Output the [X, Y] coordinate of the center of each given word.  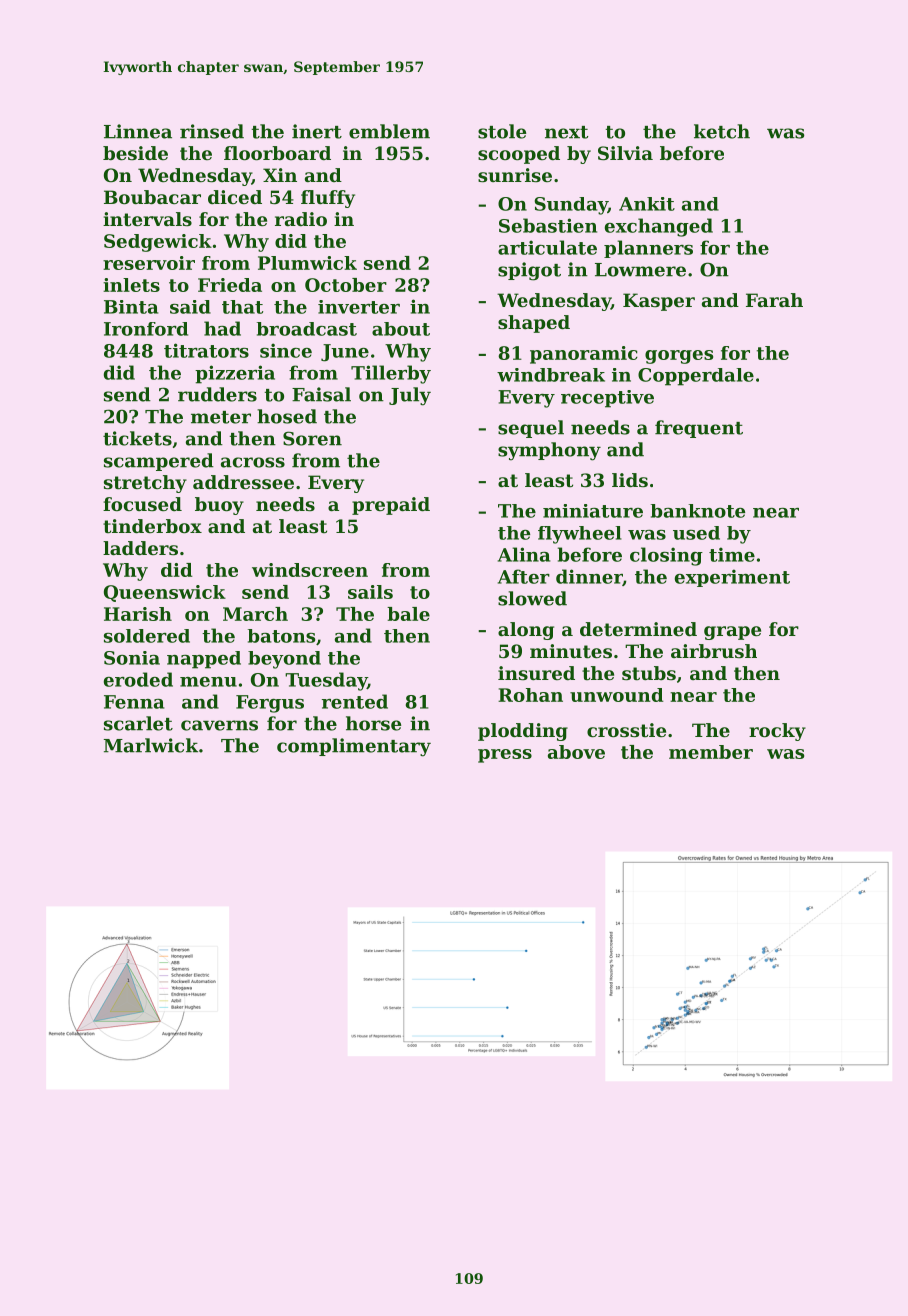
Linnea [138, 131]
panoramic [584, 355]
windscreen [310, 570]
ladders [140, 548]
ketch [722, 131]
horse [373, 723]
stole [502, 131]
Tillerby [391, 374]
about [401, 329]
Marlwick [151, 745]
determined [638, 629]
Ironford [146, 329]
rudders [217, 394]
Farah [774, 300]
